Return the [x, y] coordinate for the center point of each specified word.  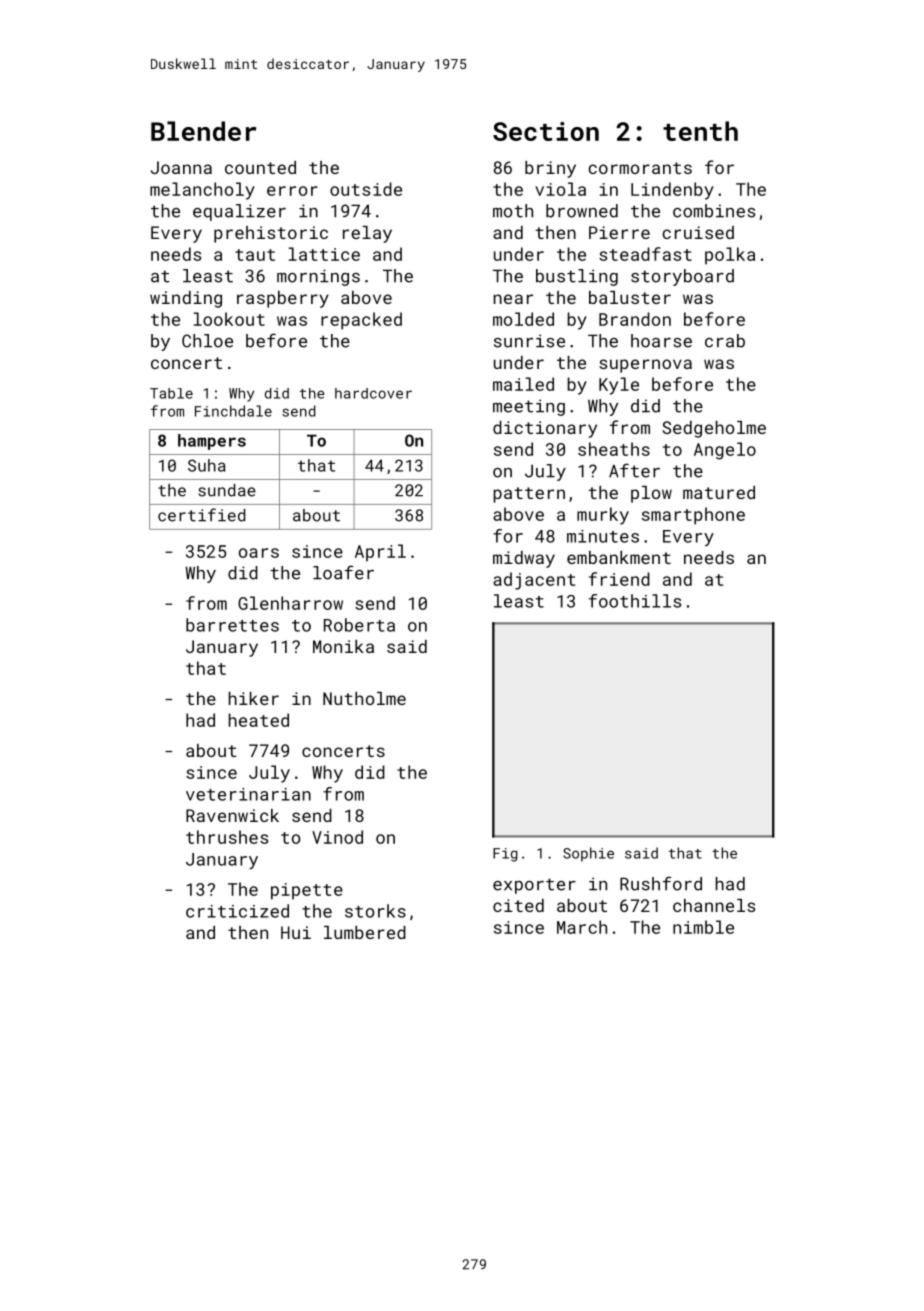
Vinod [337, 837]
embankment [619, 557]
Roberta [359, 625]
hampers [212, 442]
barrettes [232, 625]
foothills [635, 601]
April [380, 553]
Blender [203, 131]
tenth [700, 131]
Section [546, 131]
